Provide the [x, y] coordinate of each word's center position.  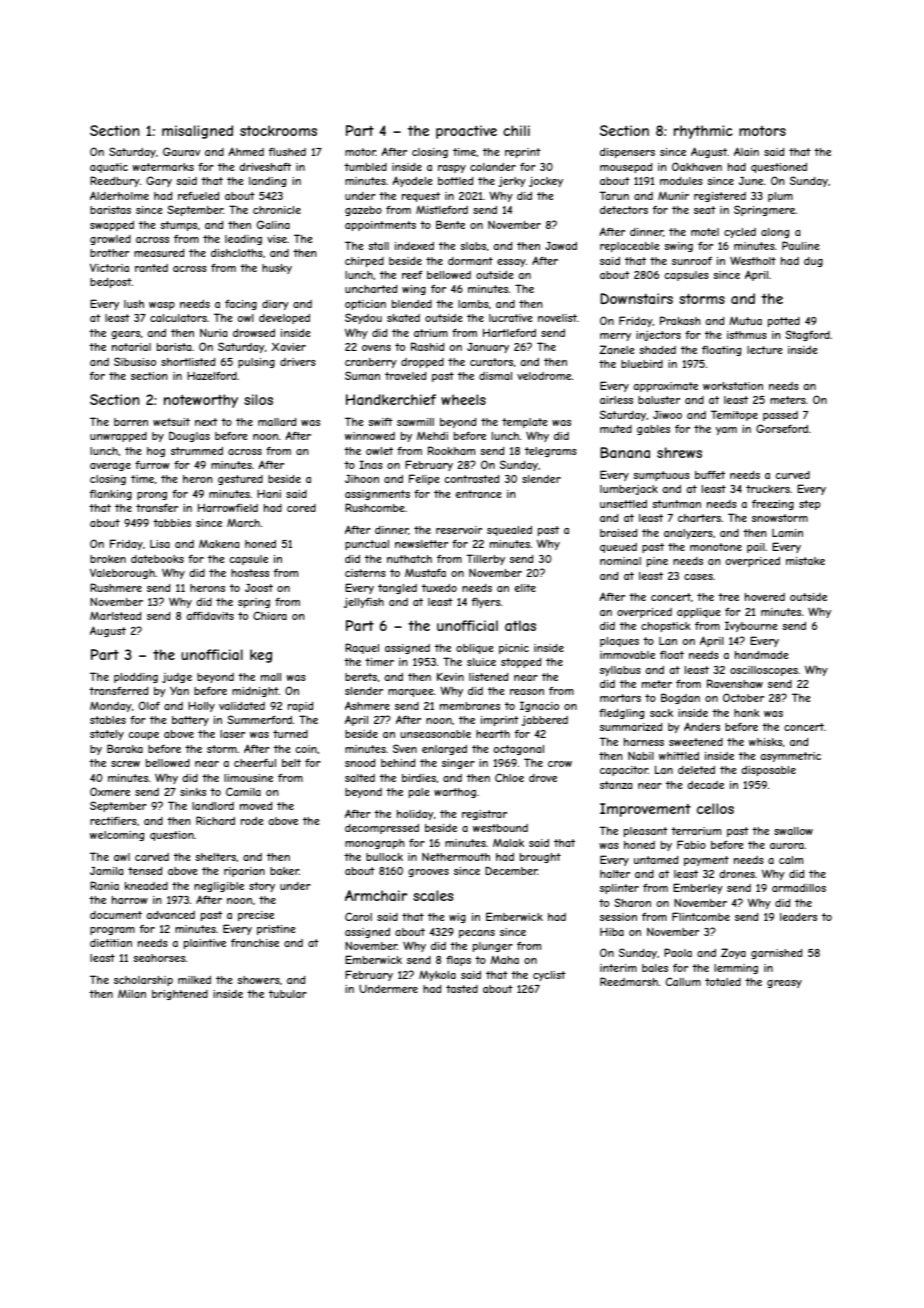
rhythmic [703, 132]
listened [488, 677]
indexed [414, 246]
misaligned [197, 132]
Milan [132, 994]
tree [728, 597]
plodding [136, 678]
